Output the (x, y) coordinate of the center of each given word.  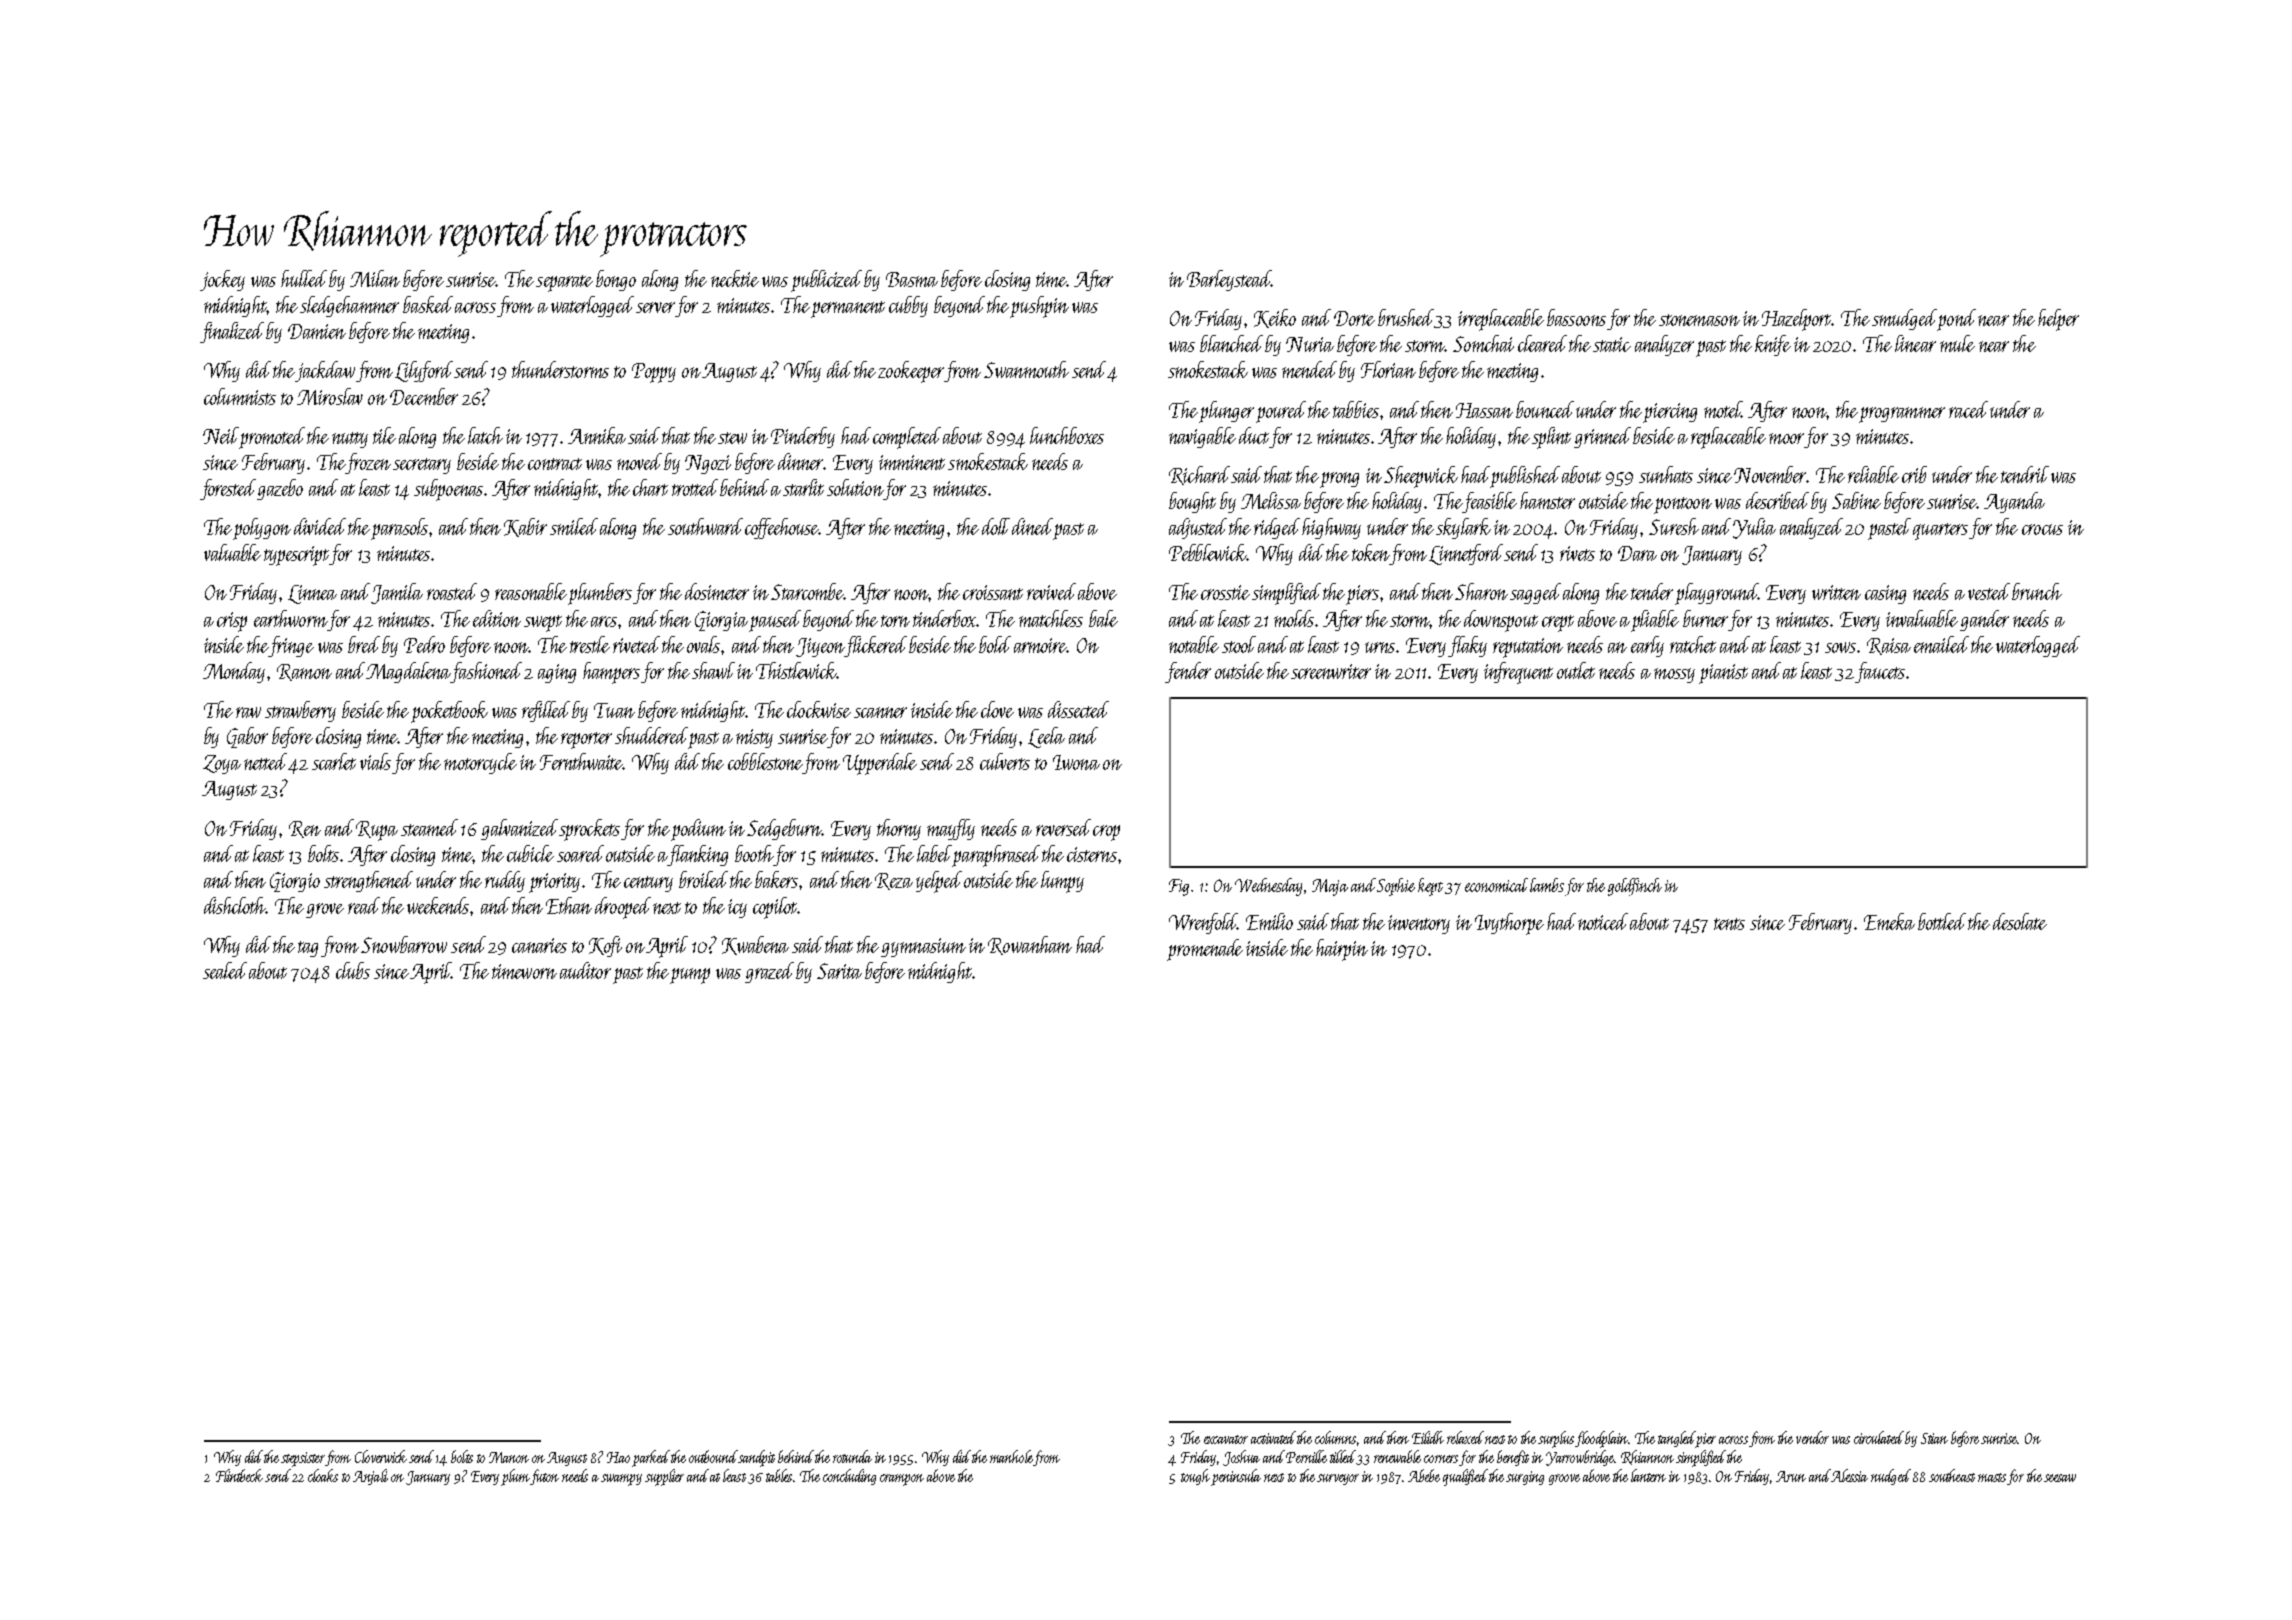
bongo (616, 280)
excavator (1226, 1439)
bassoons (1576, 317)
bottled (1942, 921)
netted (265, 761)
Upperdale (880, 764)
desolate (2020, 921)
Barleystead (1229, 280)
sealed (225, 970)
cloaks (323, 1475)
